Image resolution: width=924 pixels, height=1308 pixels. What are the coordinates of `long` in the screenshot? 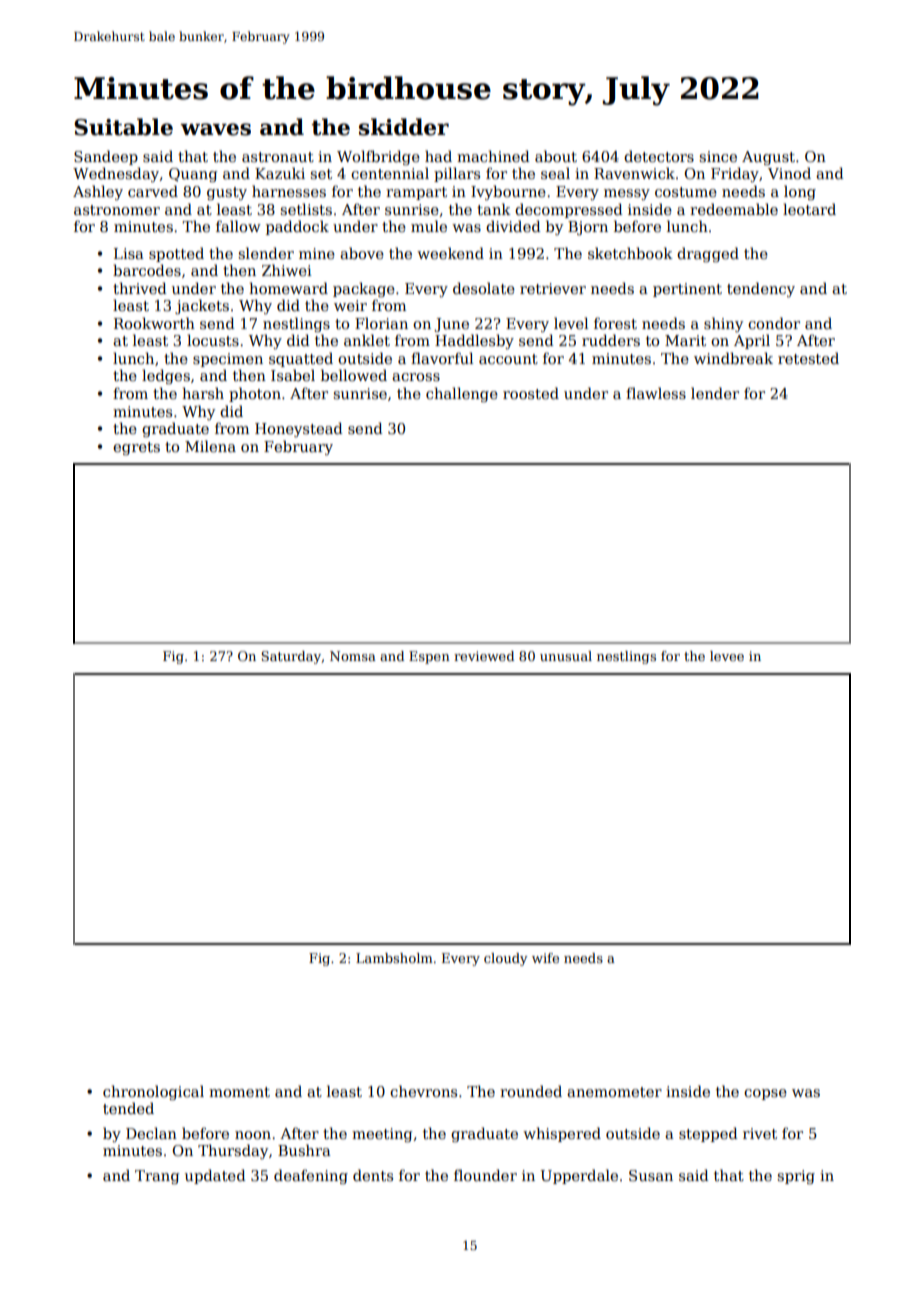 It's located at (800, 192).
